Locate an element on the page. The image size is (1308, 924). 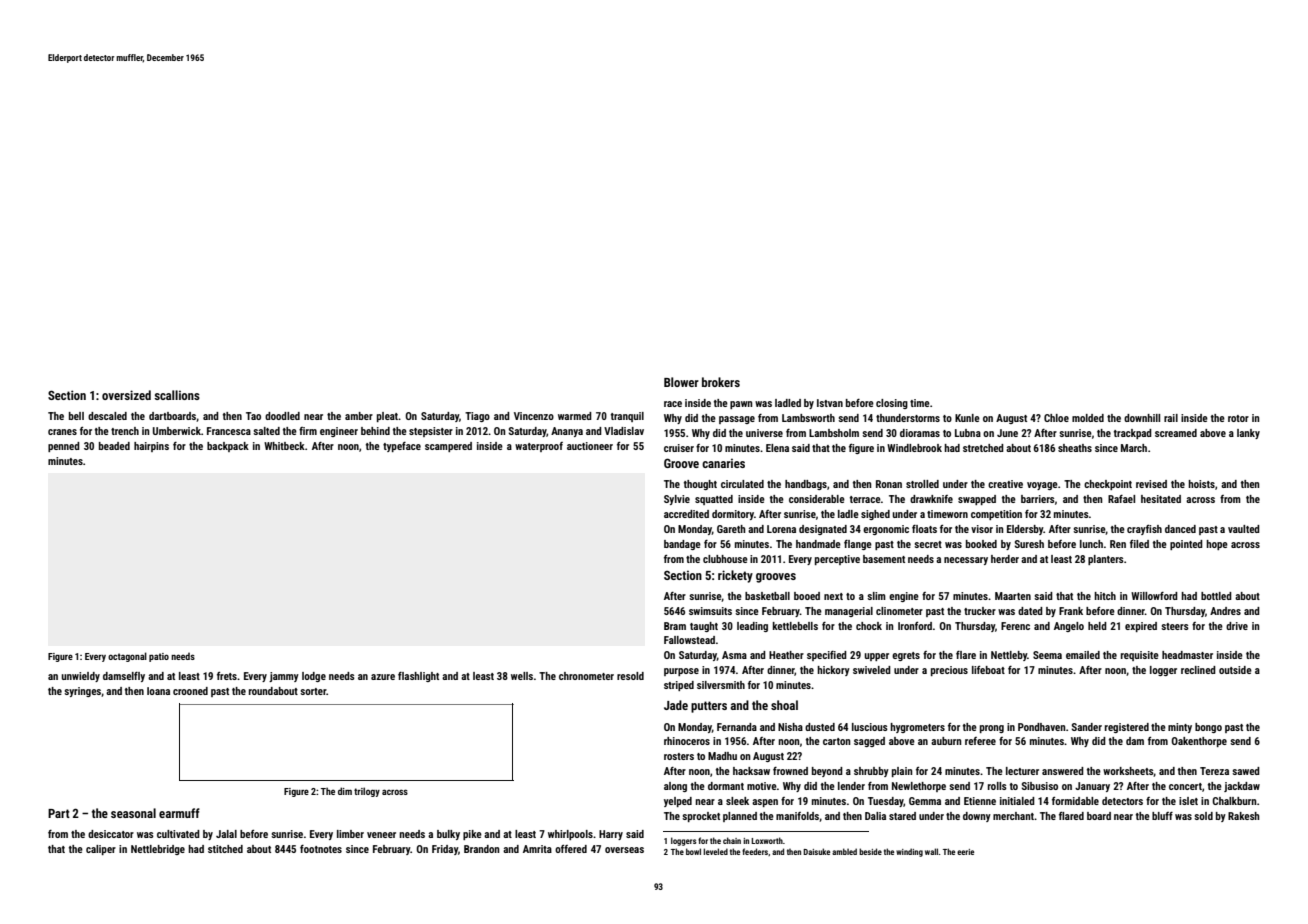
crooned is located at coordinates (190, 691).
